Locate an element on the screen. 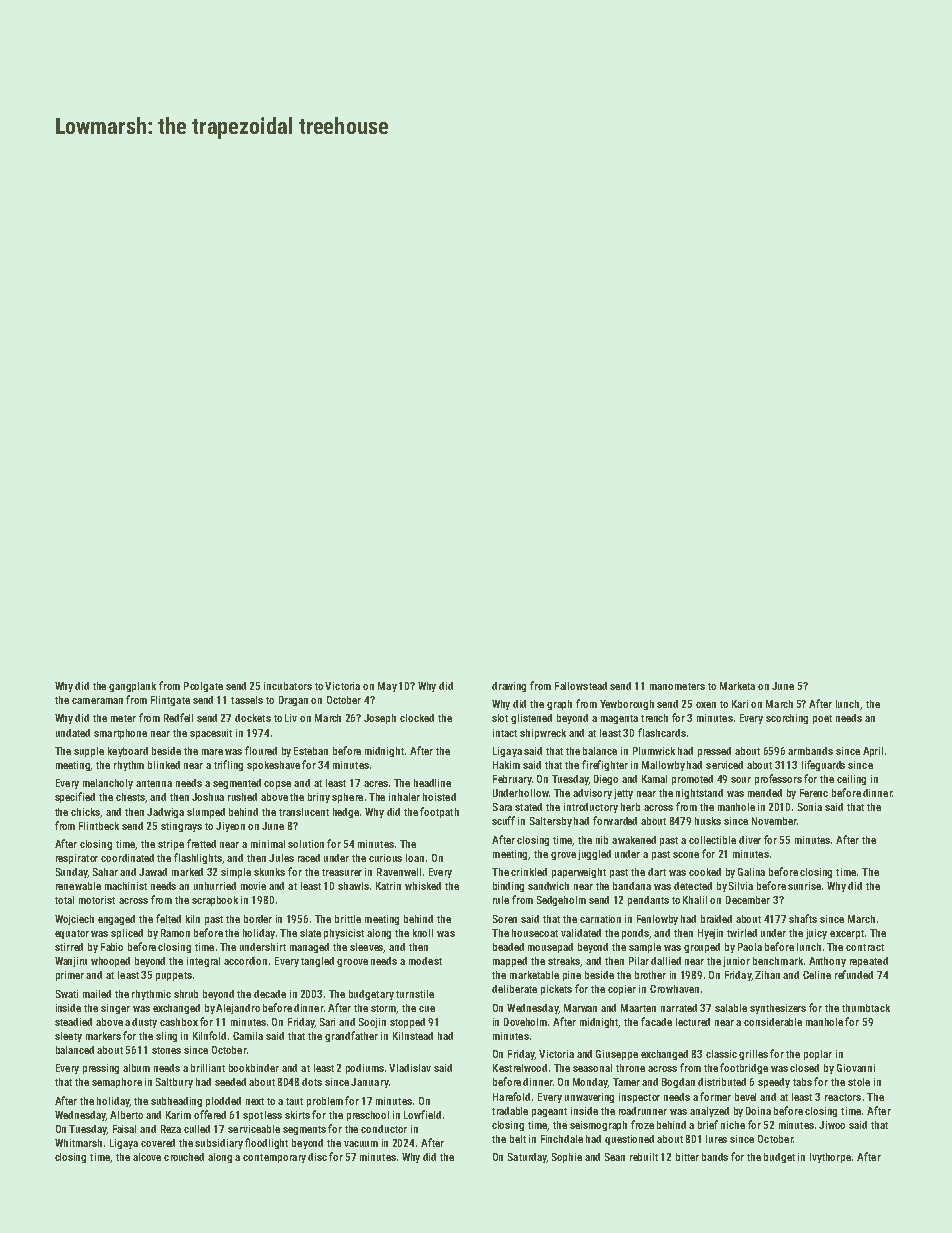 This screenshot has height=1233, width=952. Fallowstead is located at coordinates (581, 686).
